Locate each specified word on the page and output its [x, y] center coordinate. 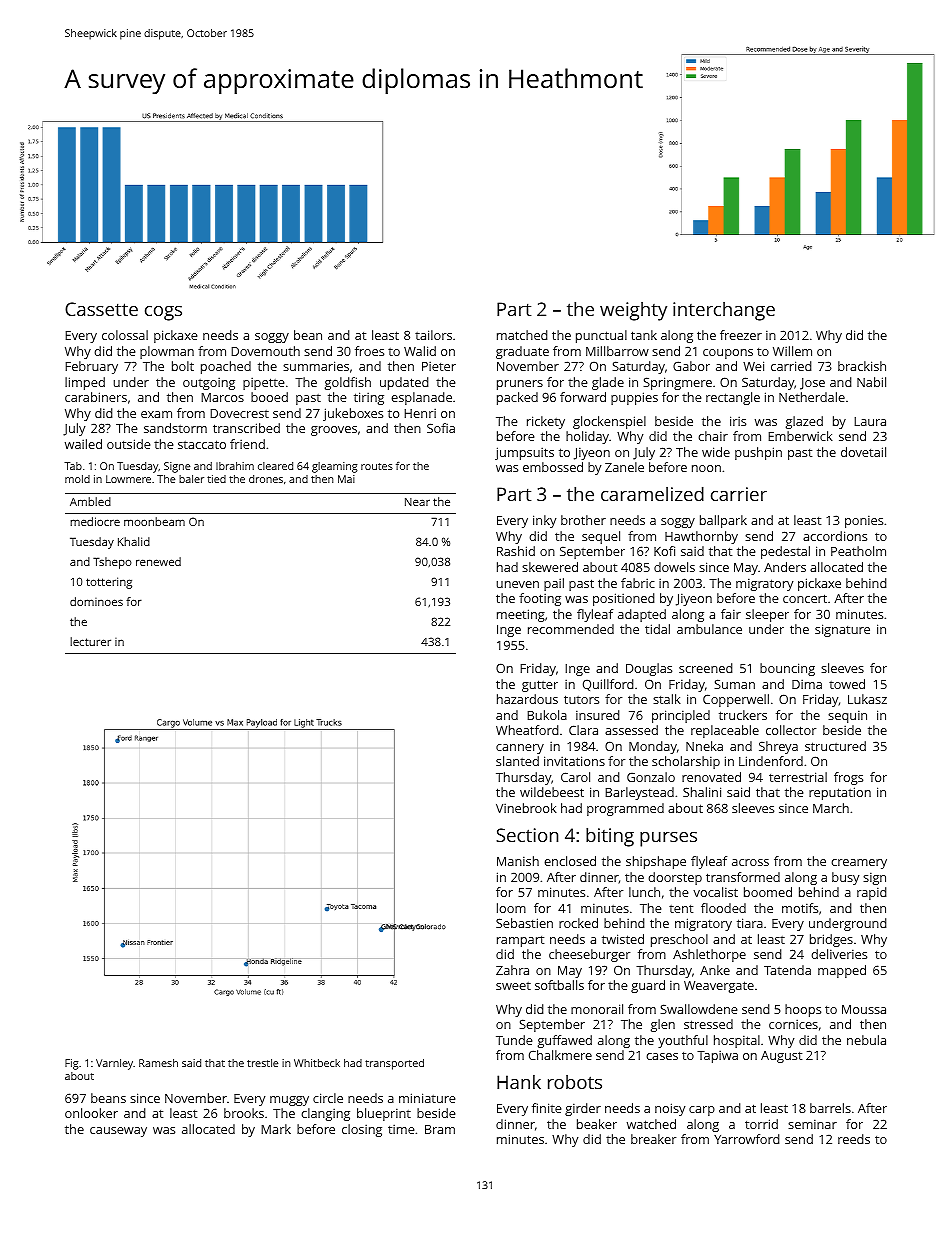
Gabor [691, 366]
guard [648, 986]
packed [517, 398]
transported [394, 1064]
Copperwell [736, 700]
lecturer [90, 641]
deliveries [839, 954]
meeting [521, 615]
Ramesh [158, 1063]
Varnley [114, 1064]
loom [511, 908]
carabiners [96, 397]
